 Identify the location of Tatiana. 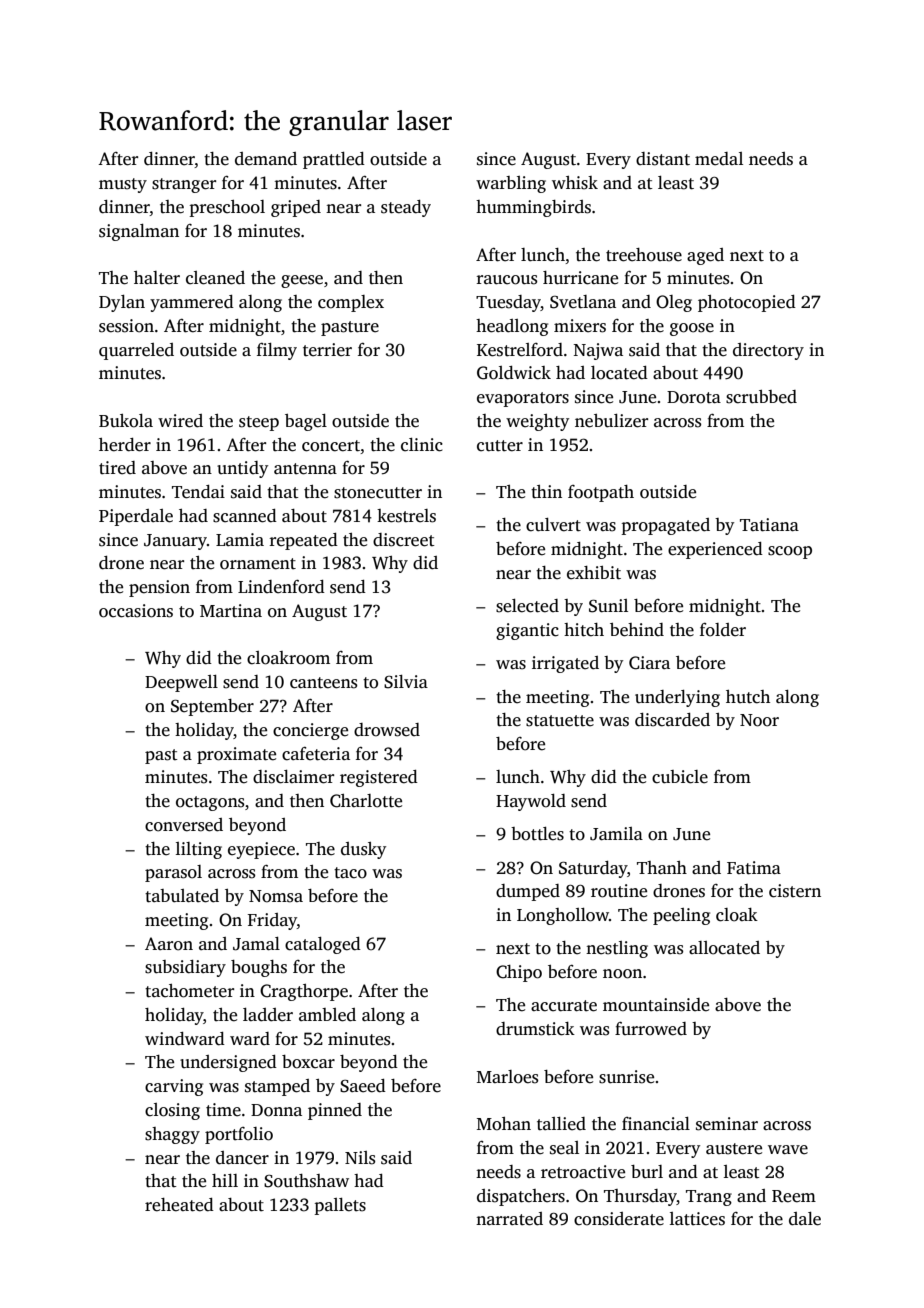
(769, 525).
